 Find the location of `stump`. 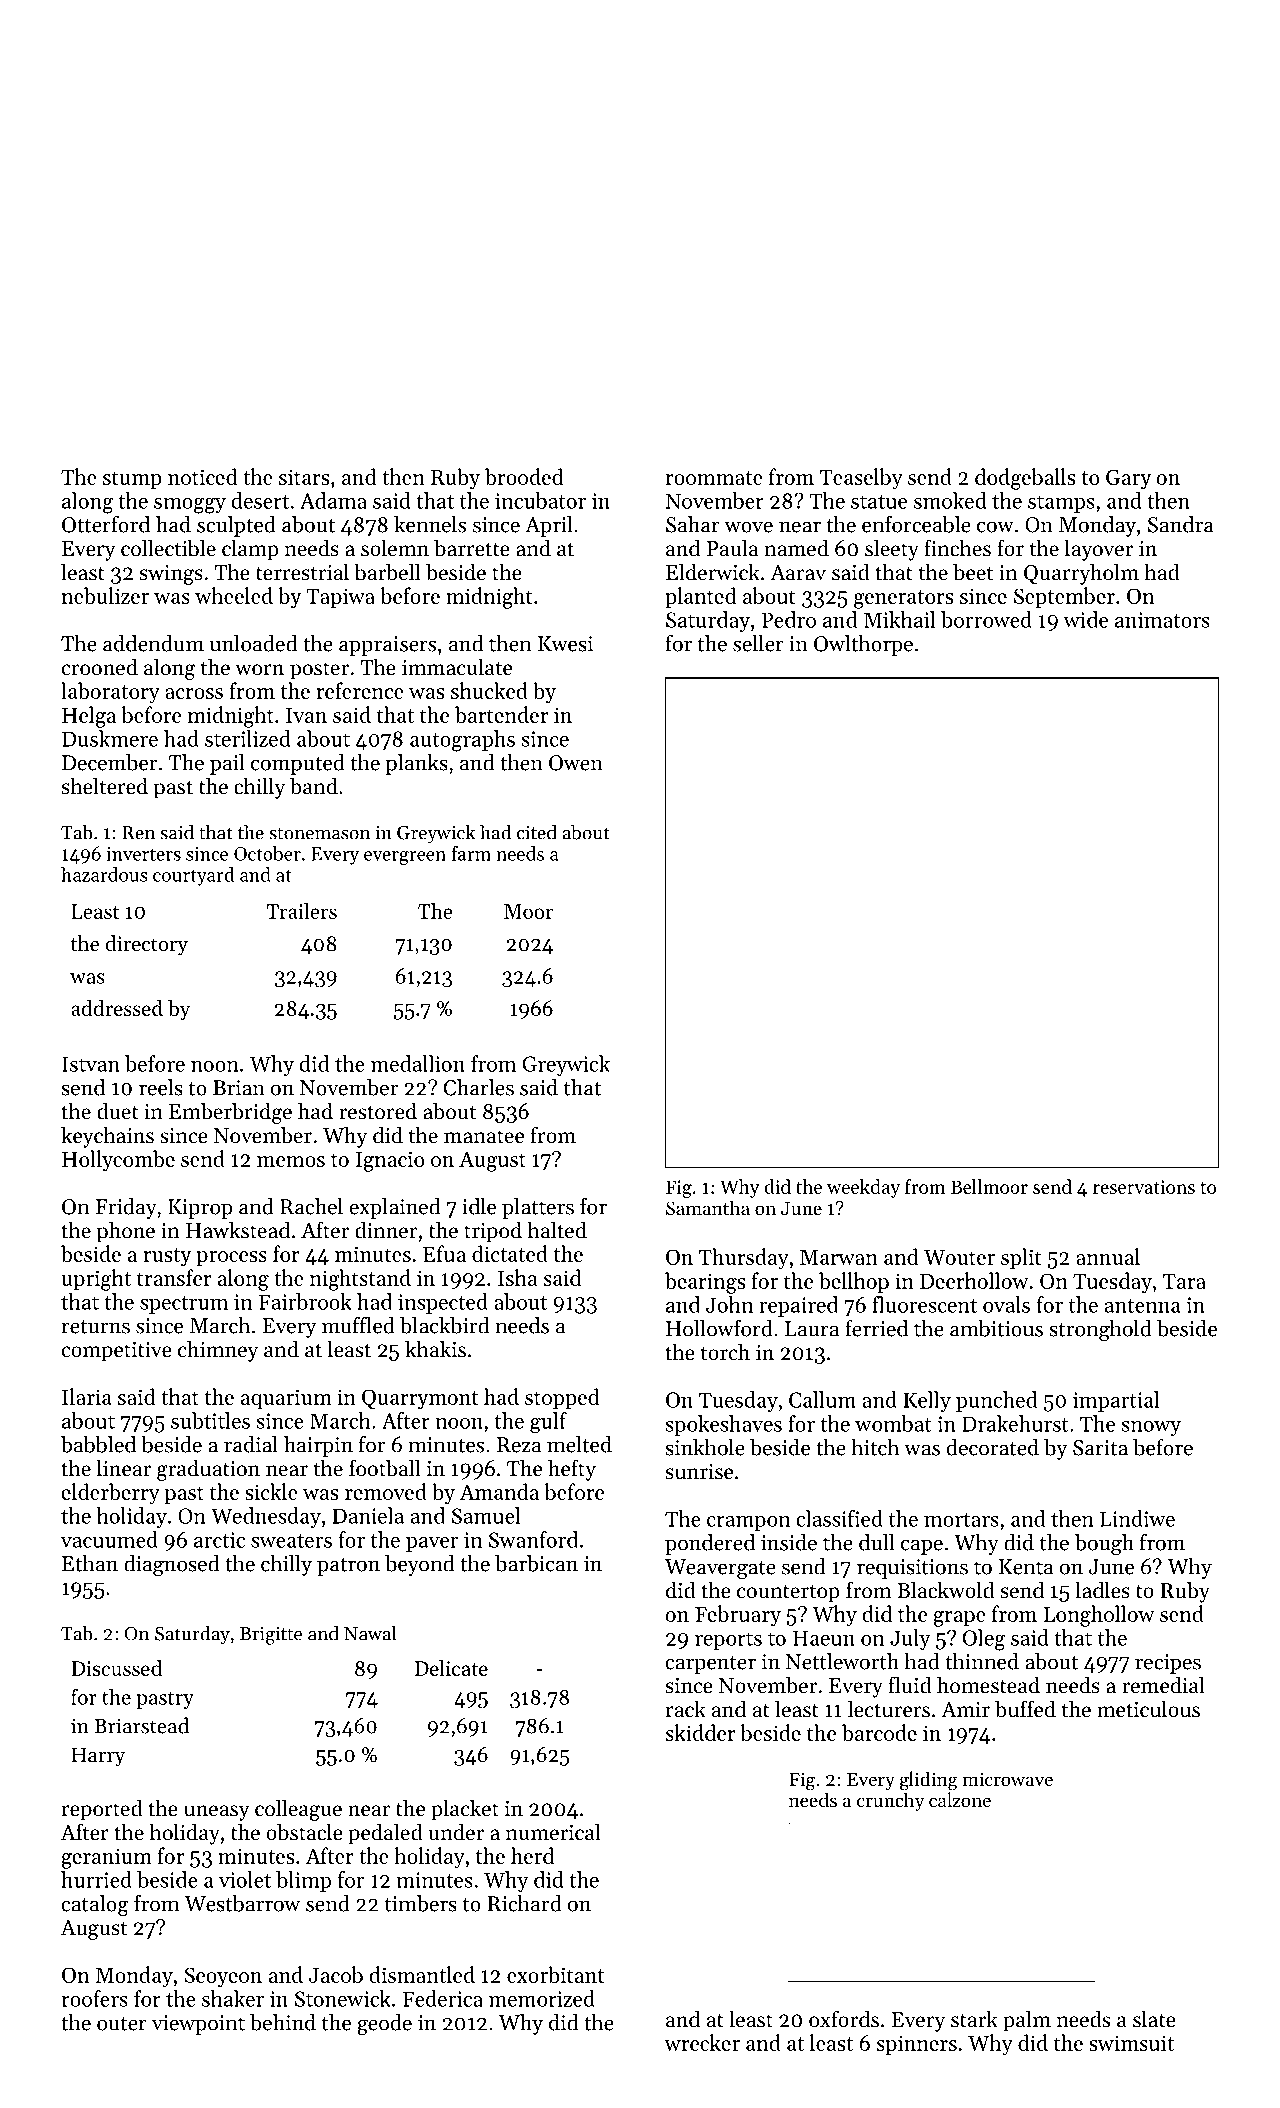

stump is located at coordinates (132, 480).
